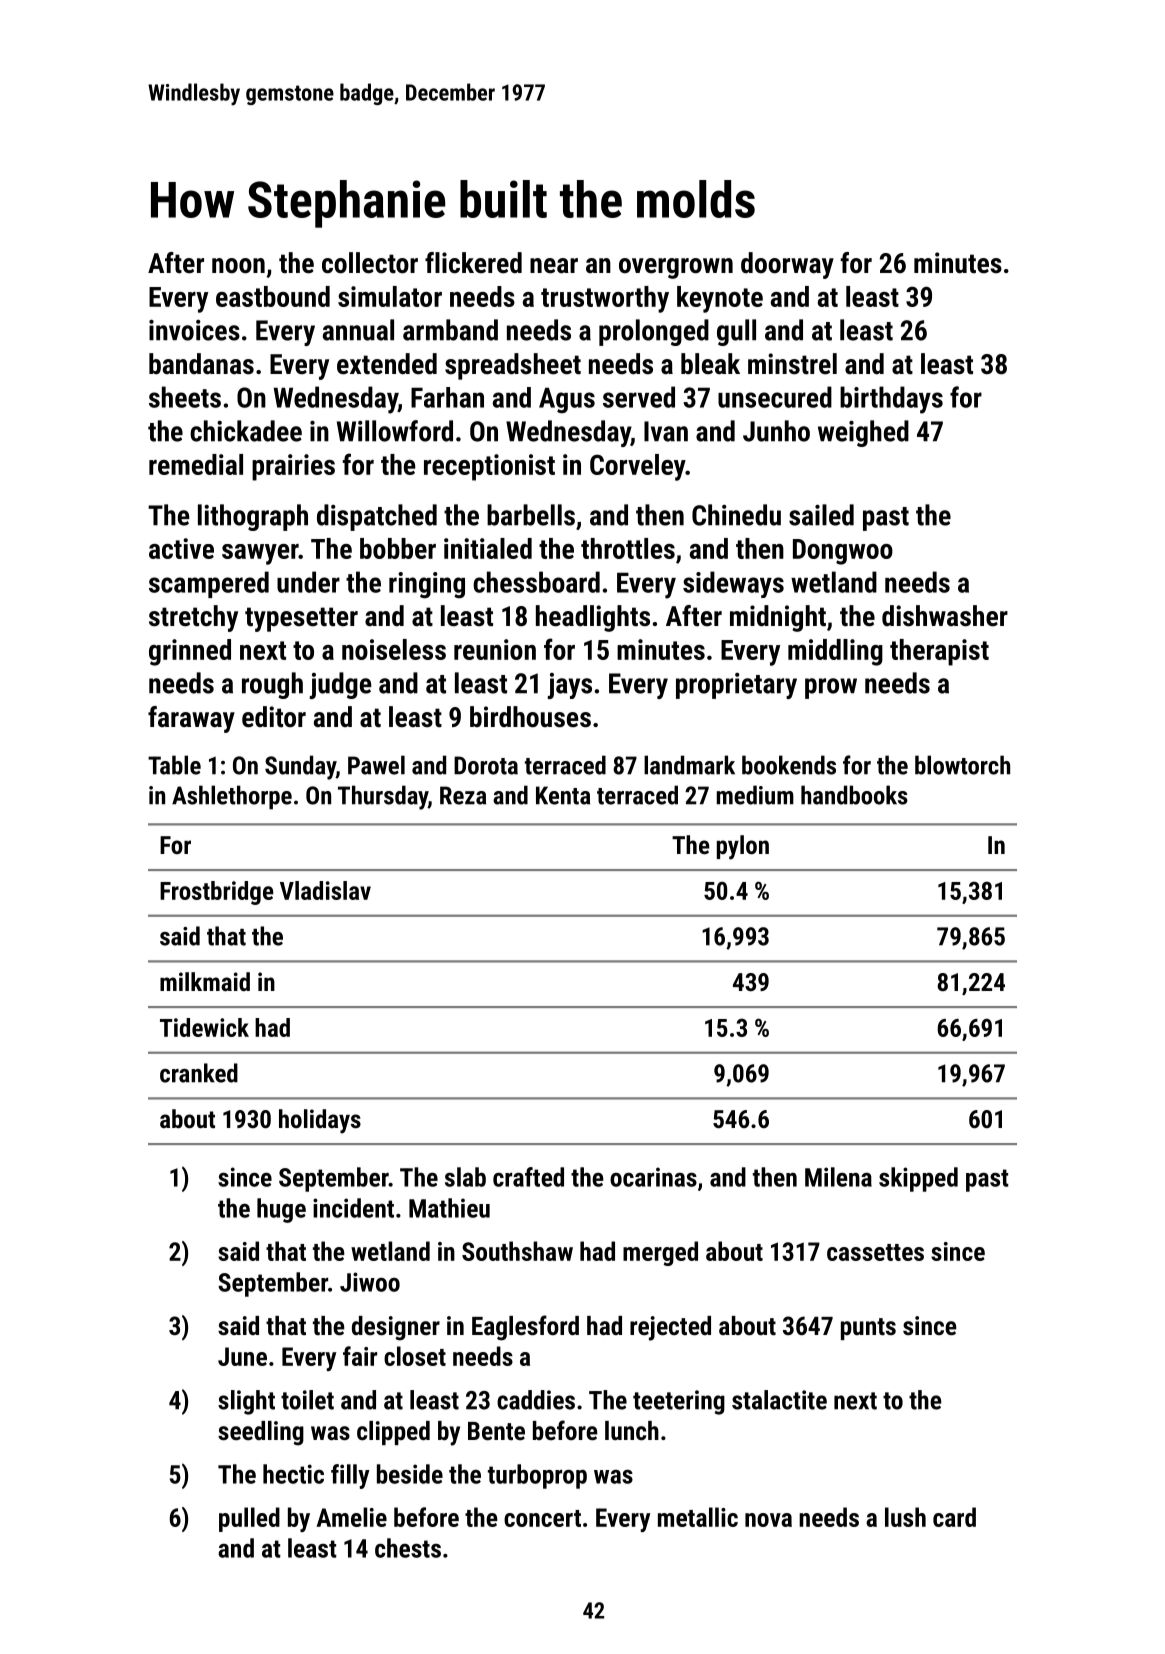  I want to click on dishwasher, so click(945, 616).
